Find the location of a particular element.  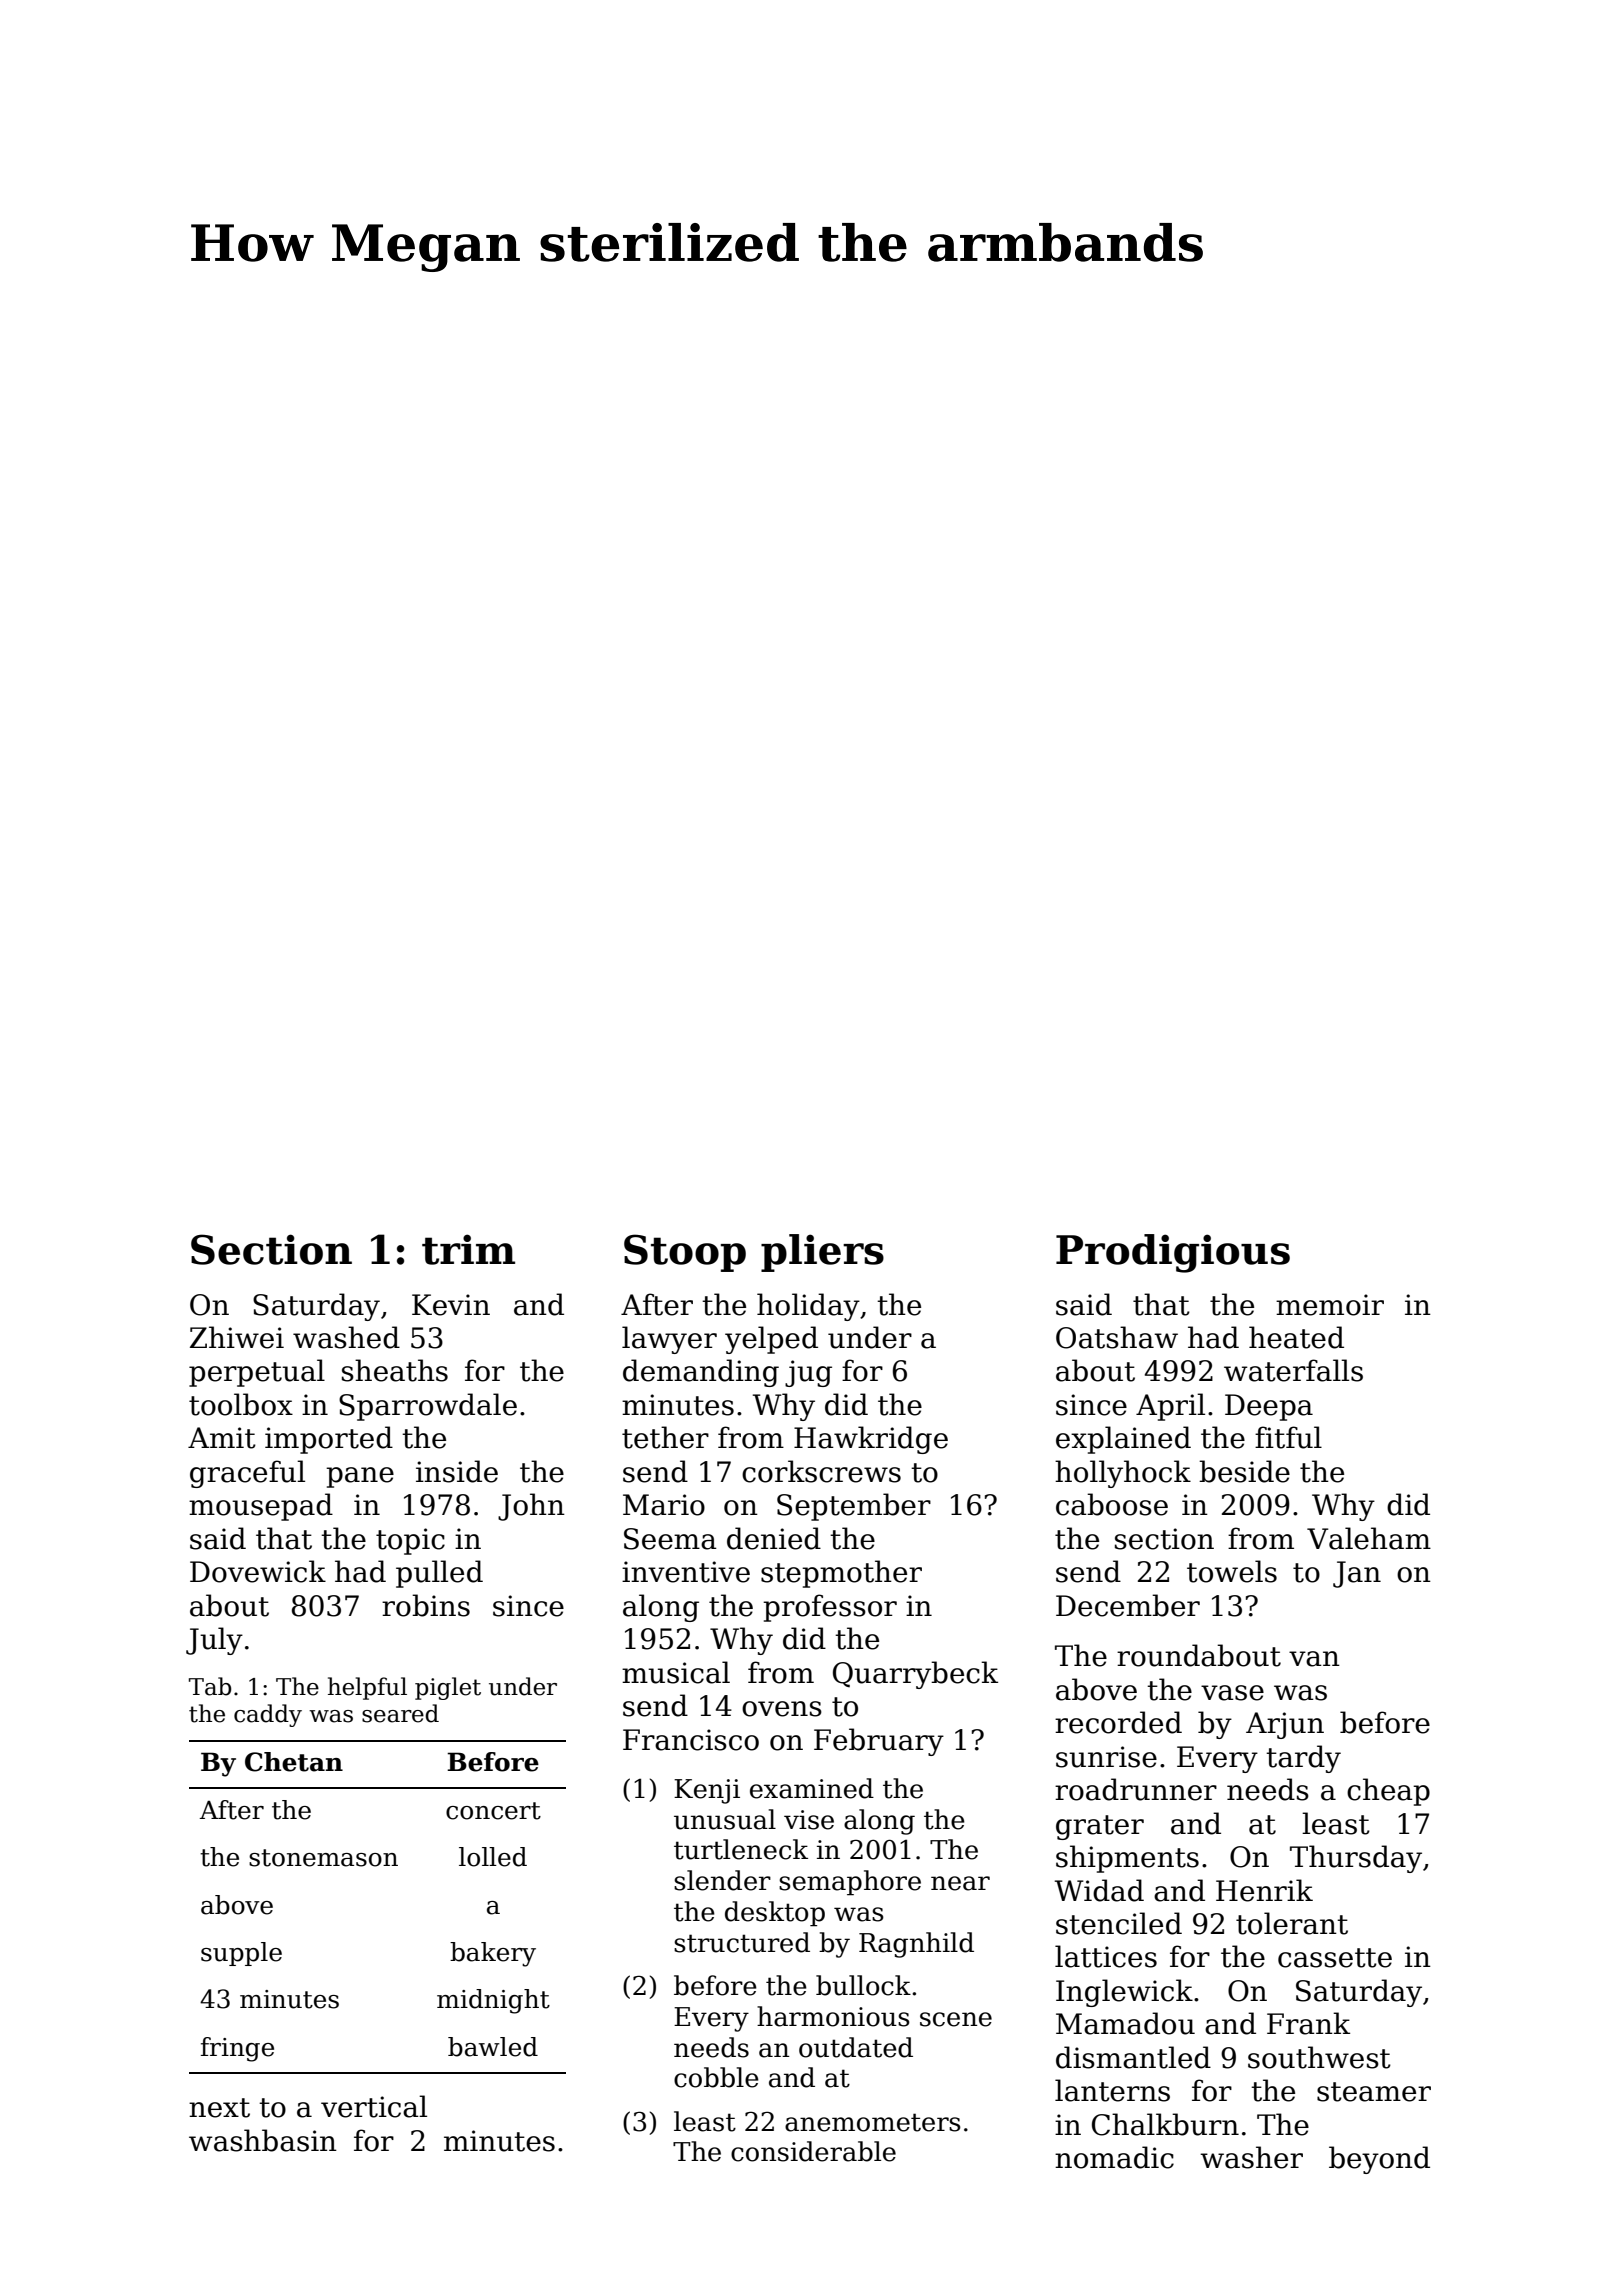

bakery is located at coordinates (493, 1954).
